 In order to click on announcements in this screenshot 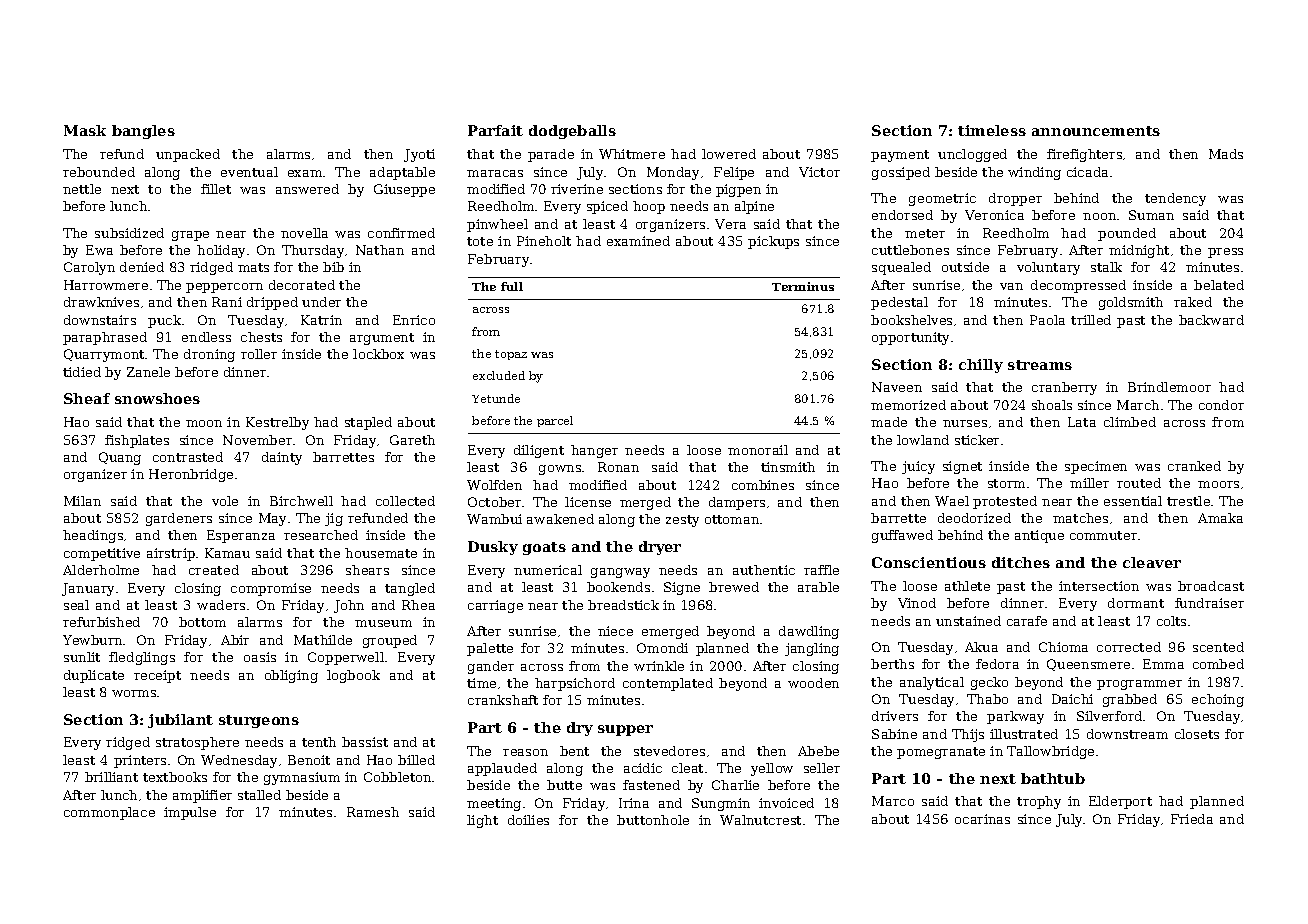, I will do `click(1096, 131)`.
